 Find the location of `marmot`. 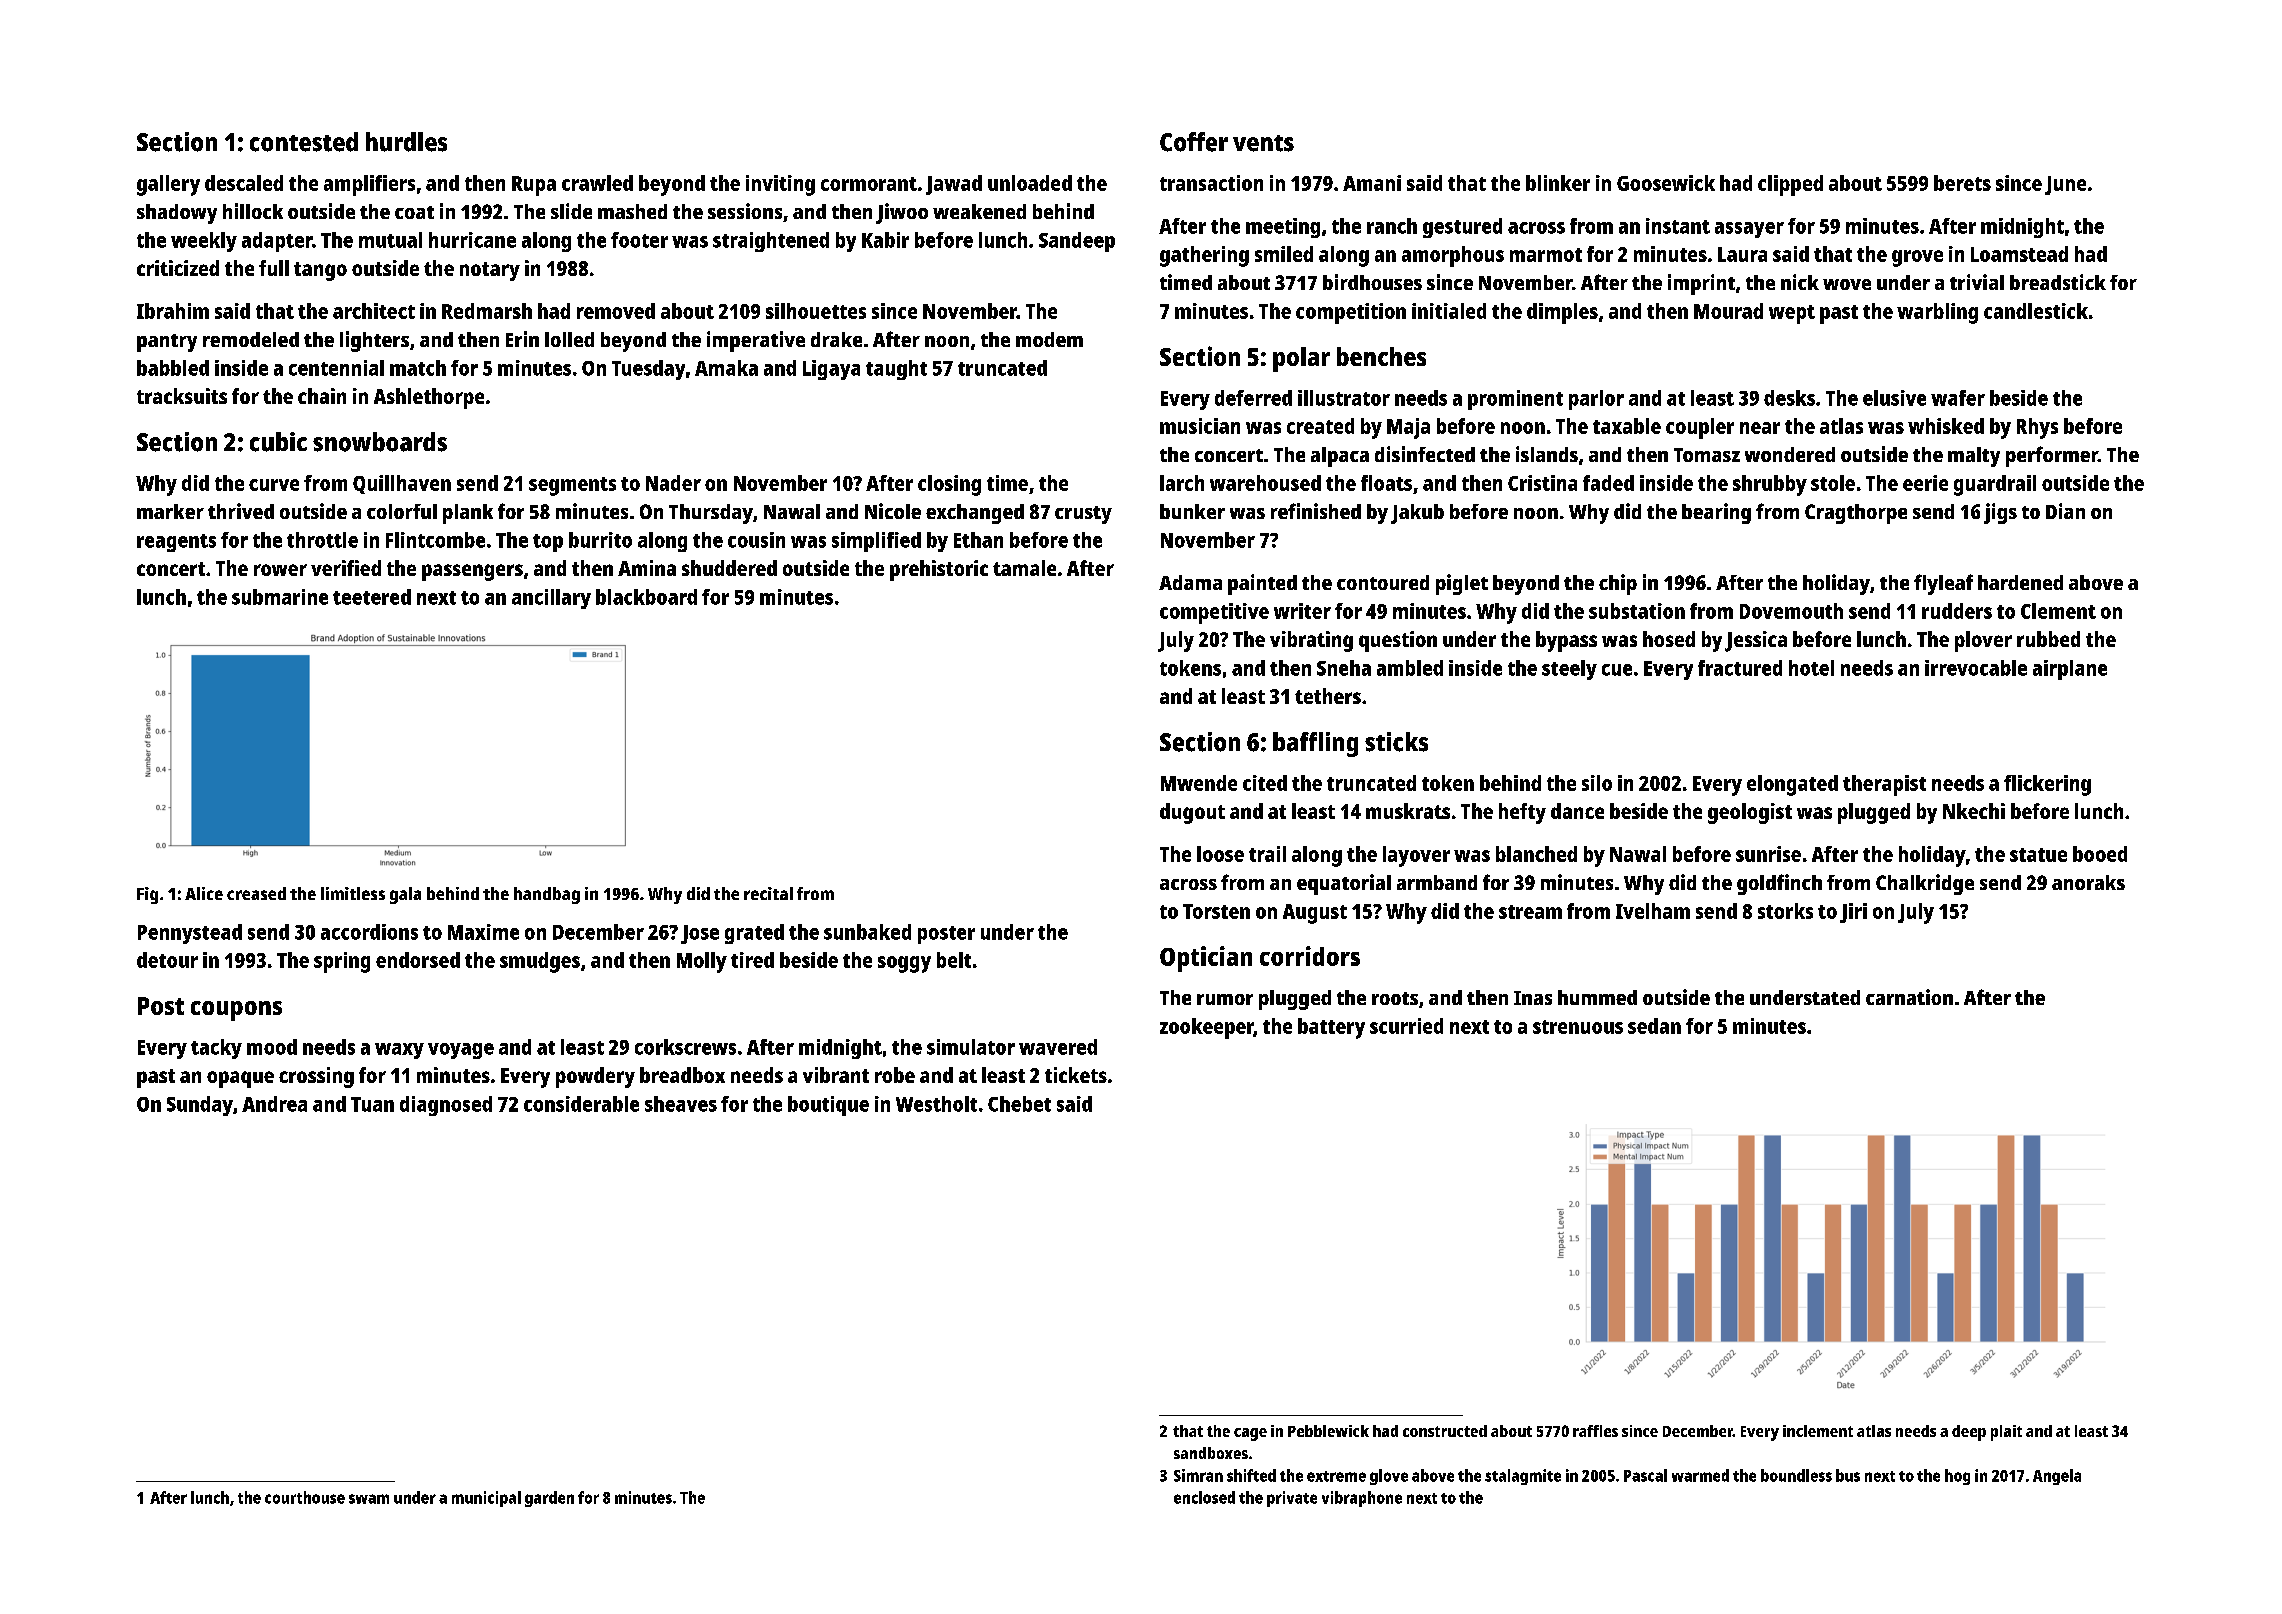

marmot is located at coordinates (1546, 255).
